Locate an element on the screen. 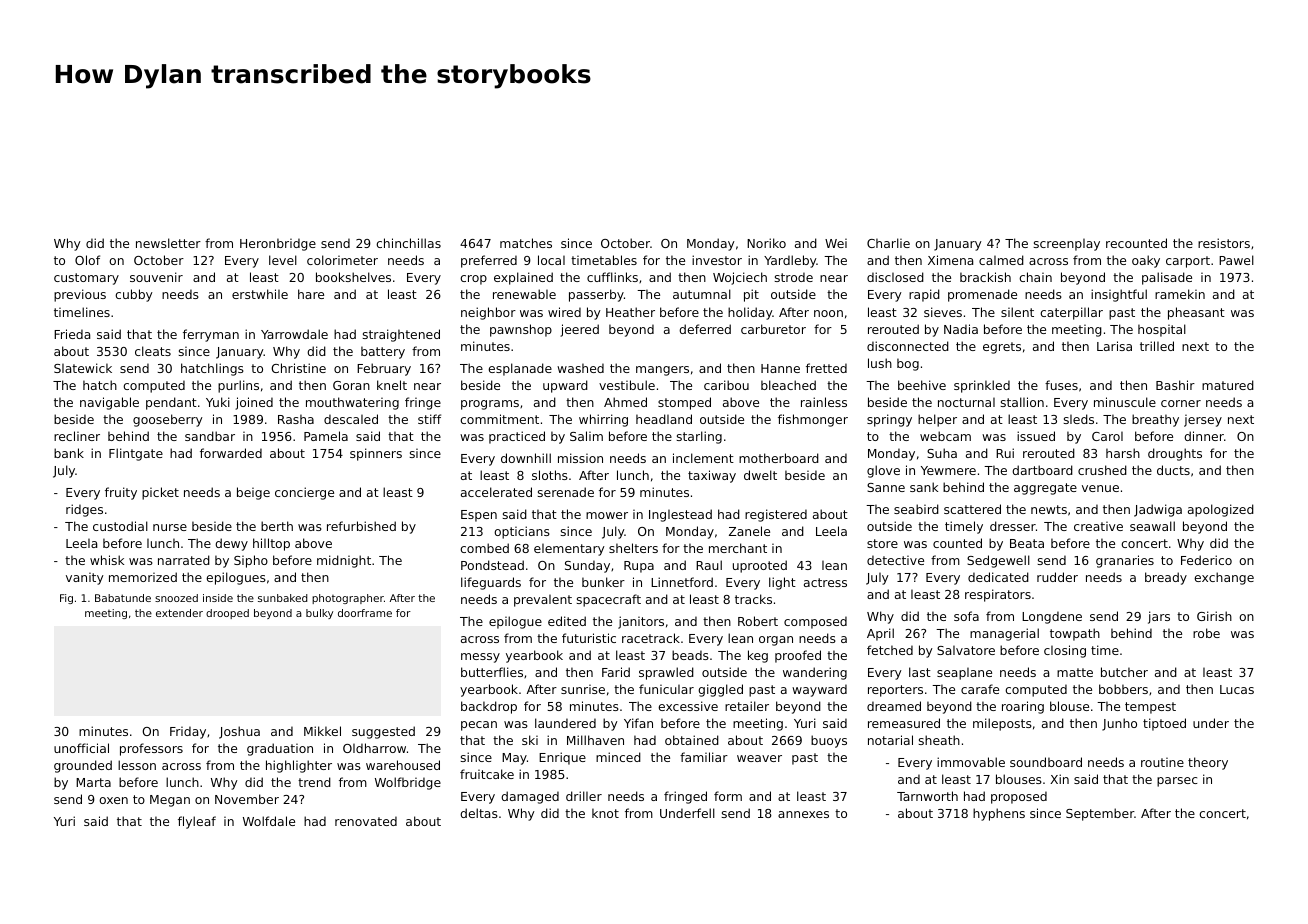 Image resolution: width=1308 pixels, height=924 pixels. newsletter is located at coordinates (168, 243).
